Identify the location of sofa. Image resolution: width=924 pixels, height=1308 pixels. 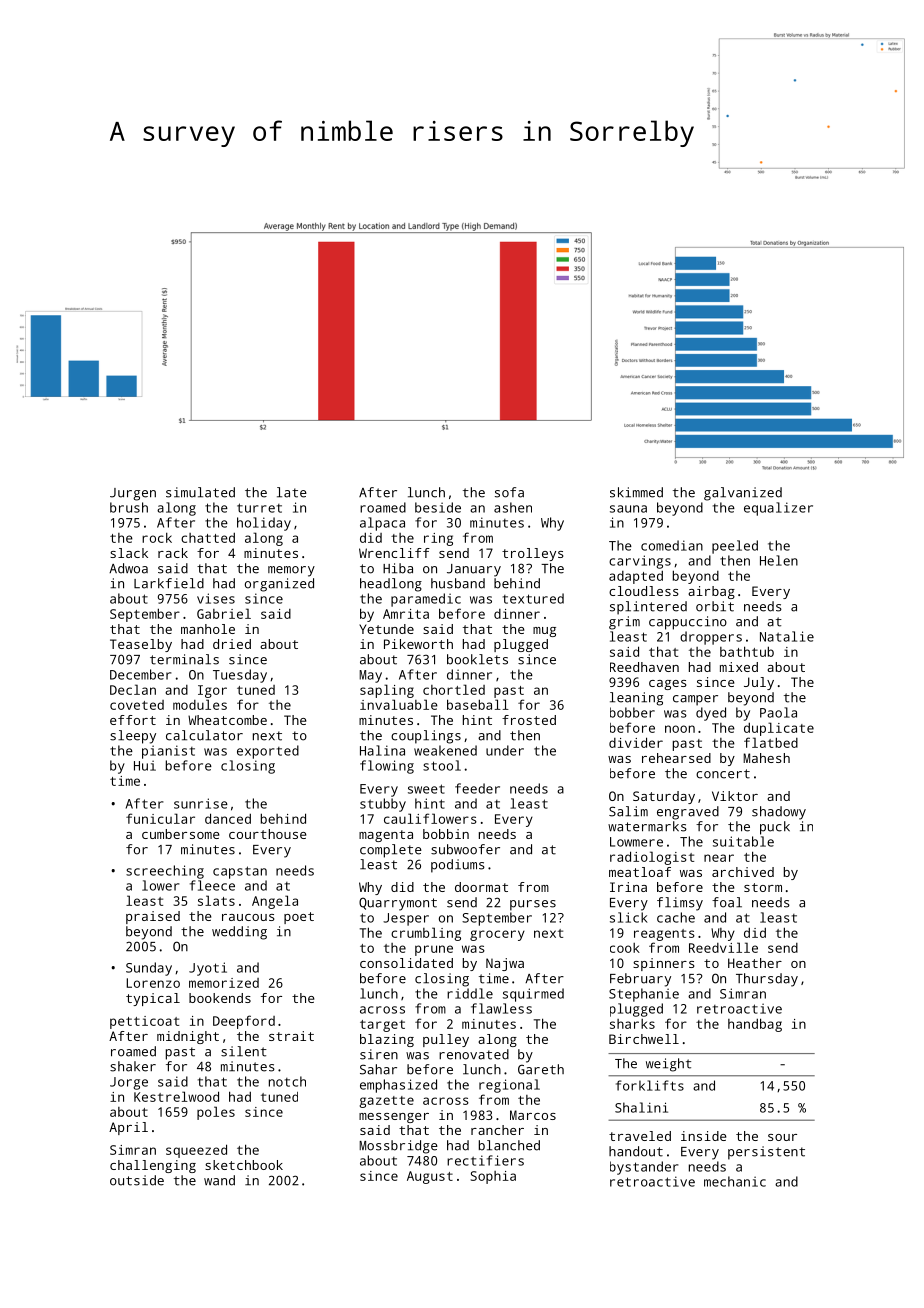
(509, 492).
